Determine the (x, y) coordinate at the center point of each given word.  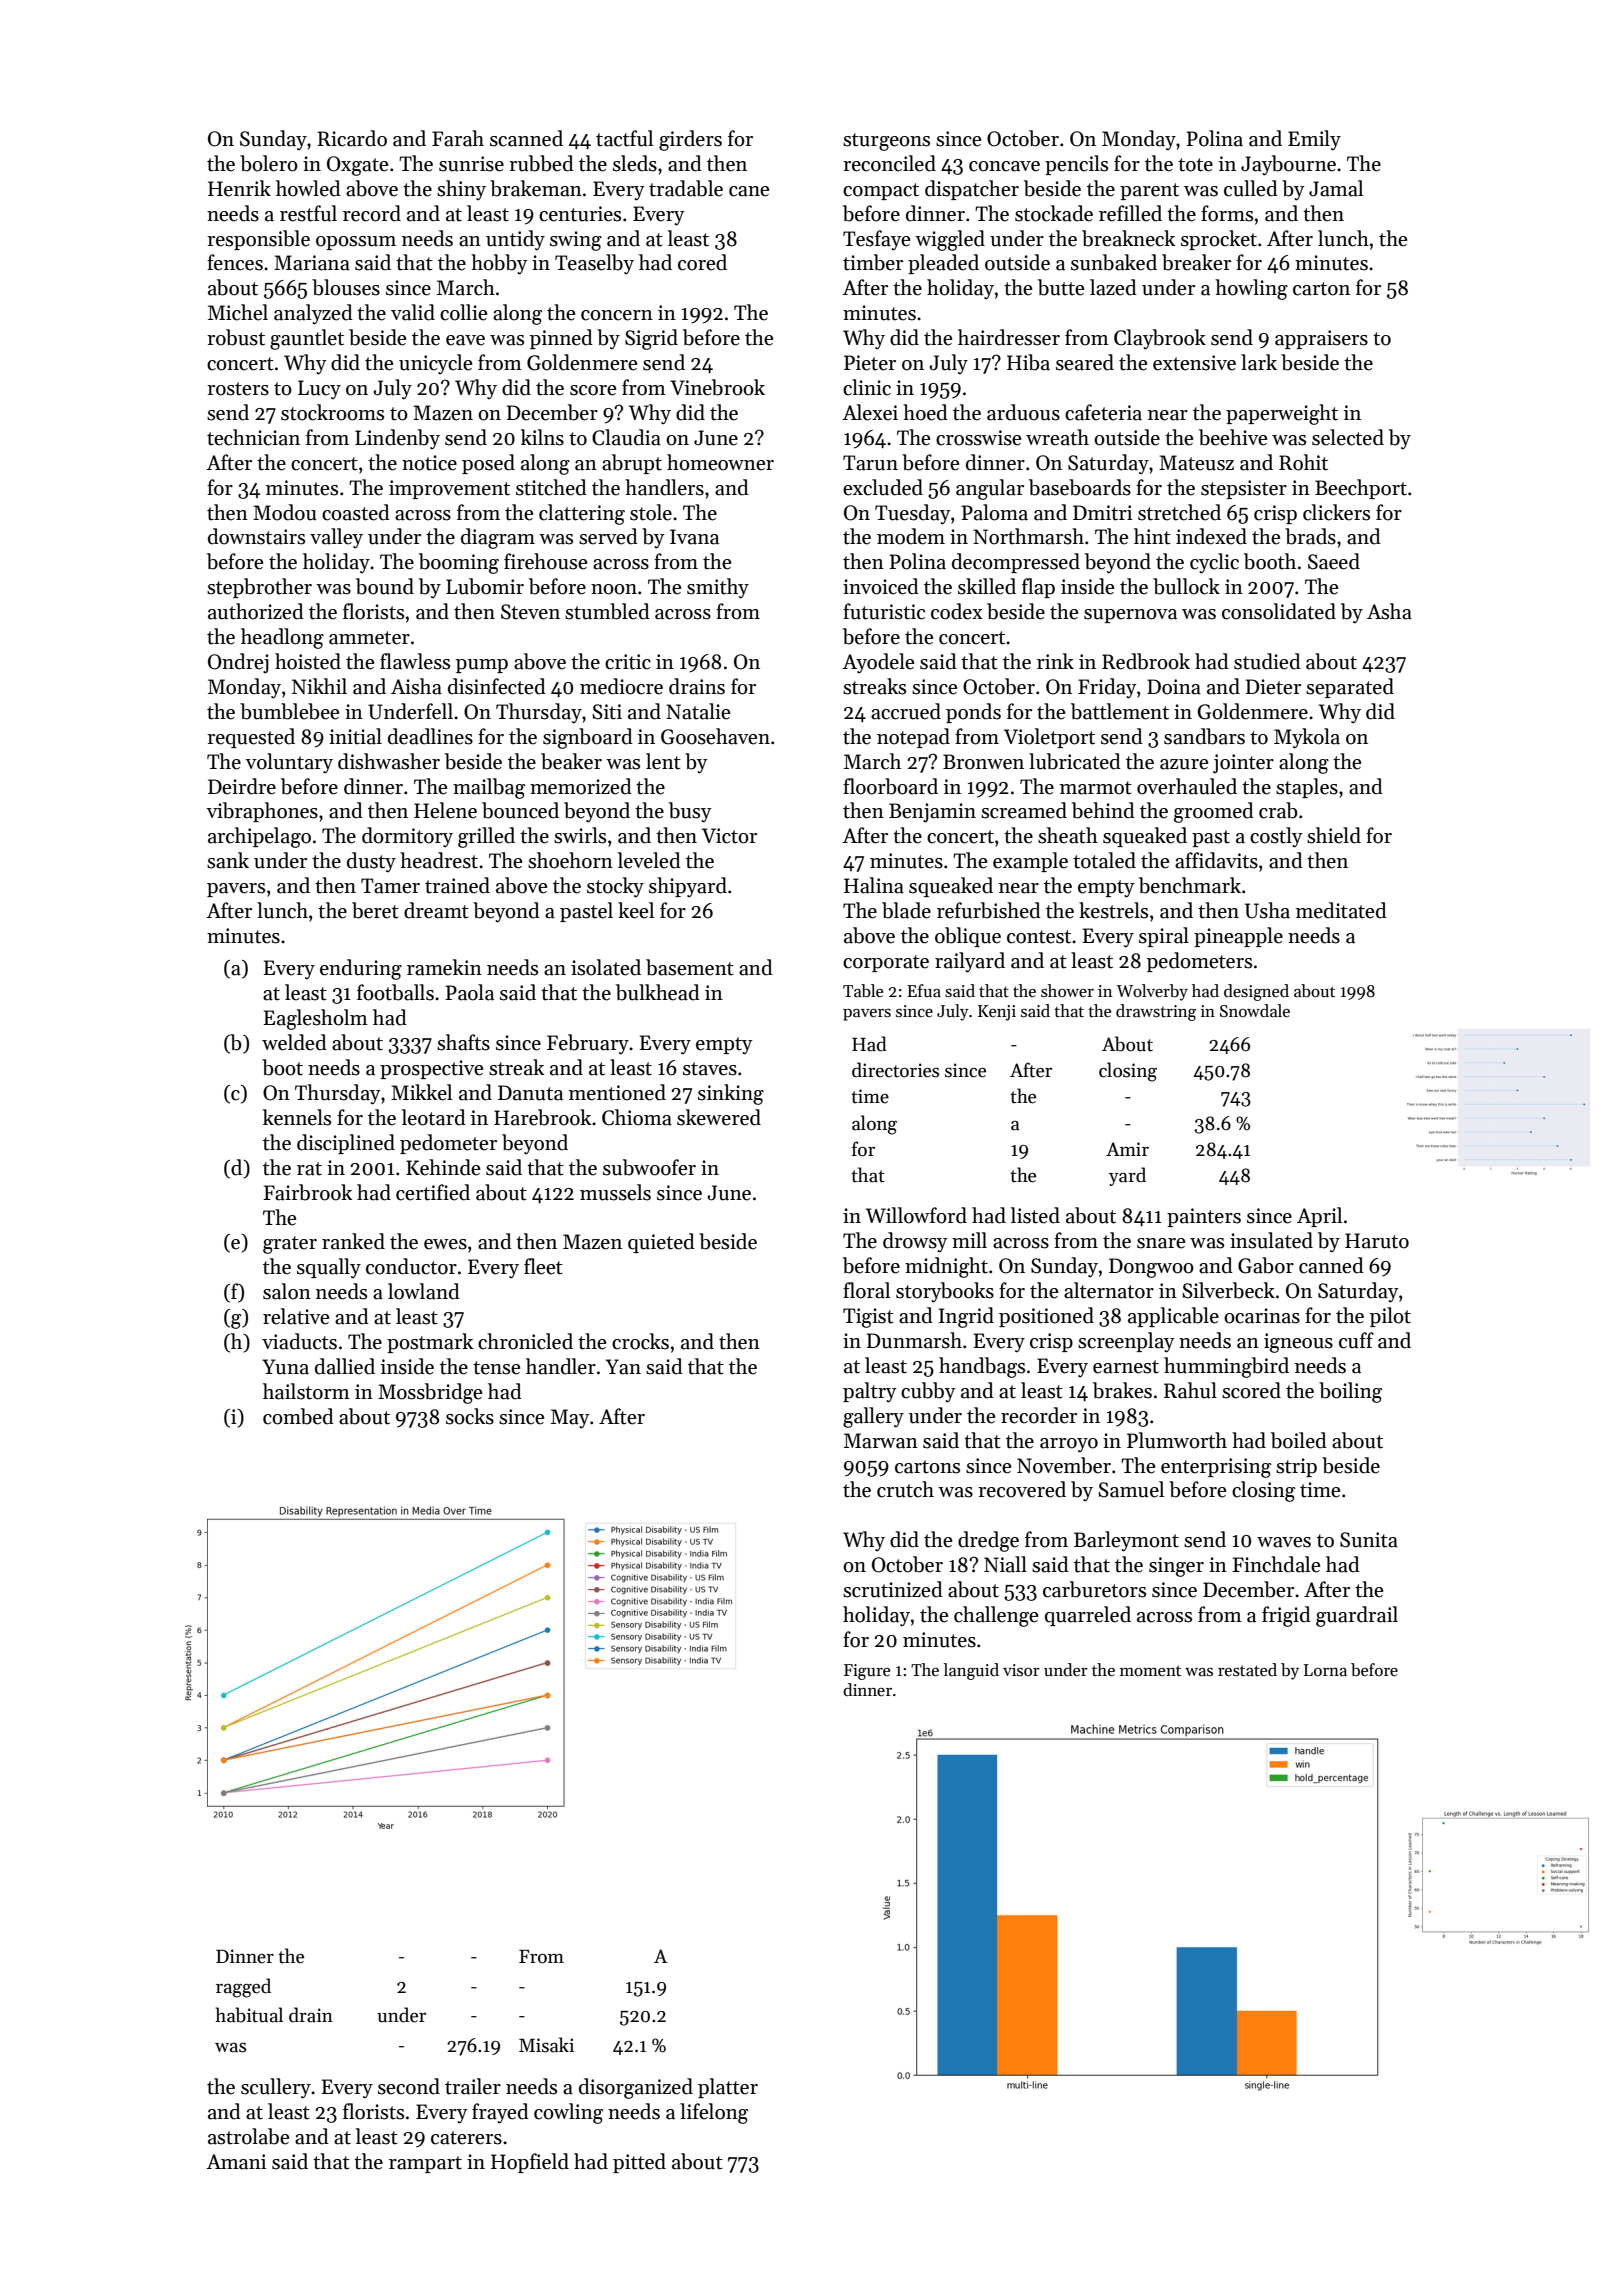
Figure (867, 1672)
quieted (661, 1243)
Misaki (546, 2045)
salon (287, 1291)
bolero (269, 163)
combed (298, 1416)
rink (1055, 661)
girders (690, 140)
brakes (1122, 1390)
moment (1150, 1671)
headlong (282, 638)
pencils (1076, 165)
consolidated (1279, 611)
